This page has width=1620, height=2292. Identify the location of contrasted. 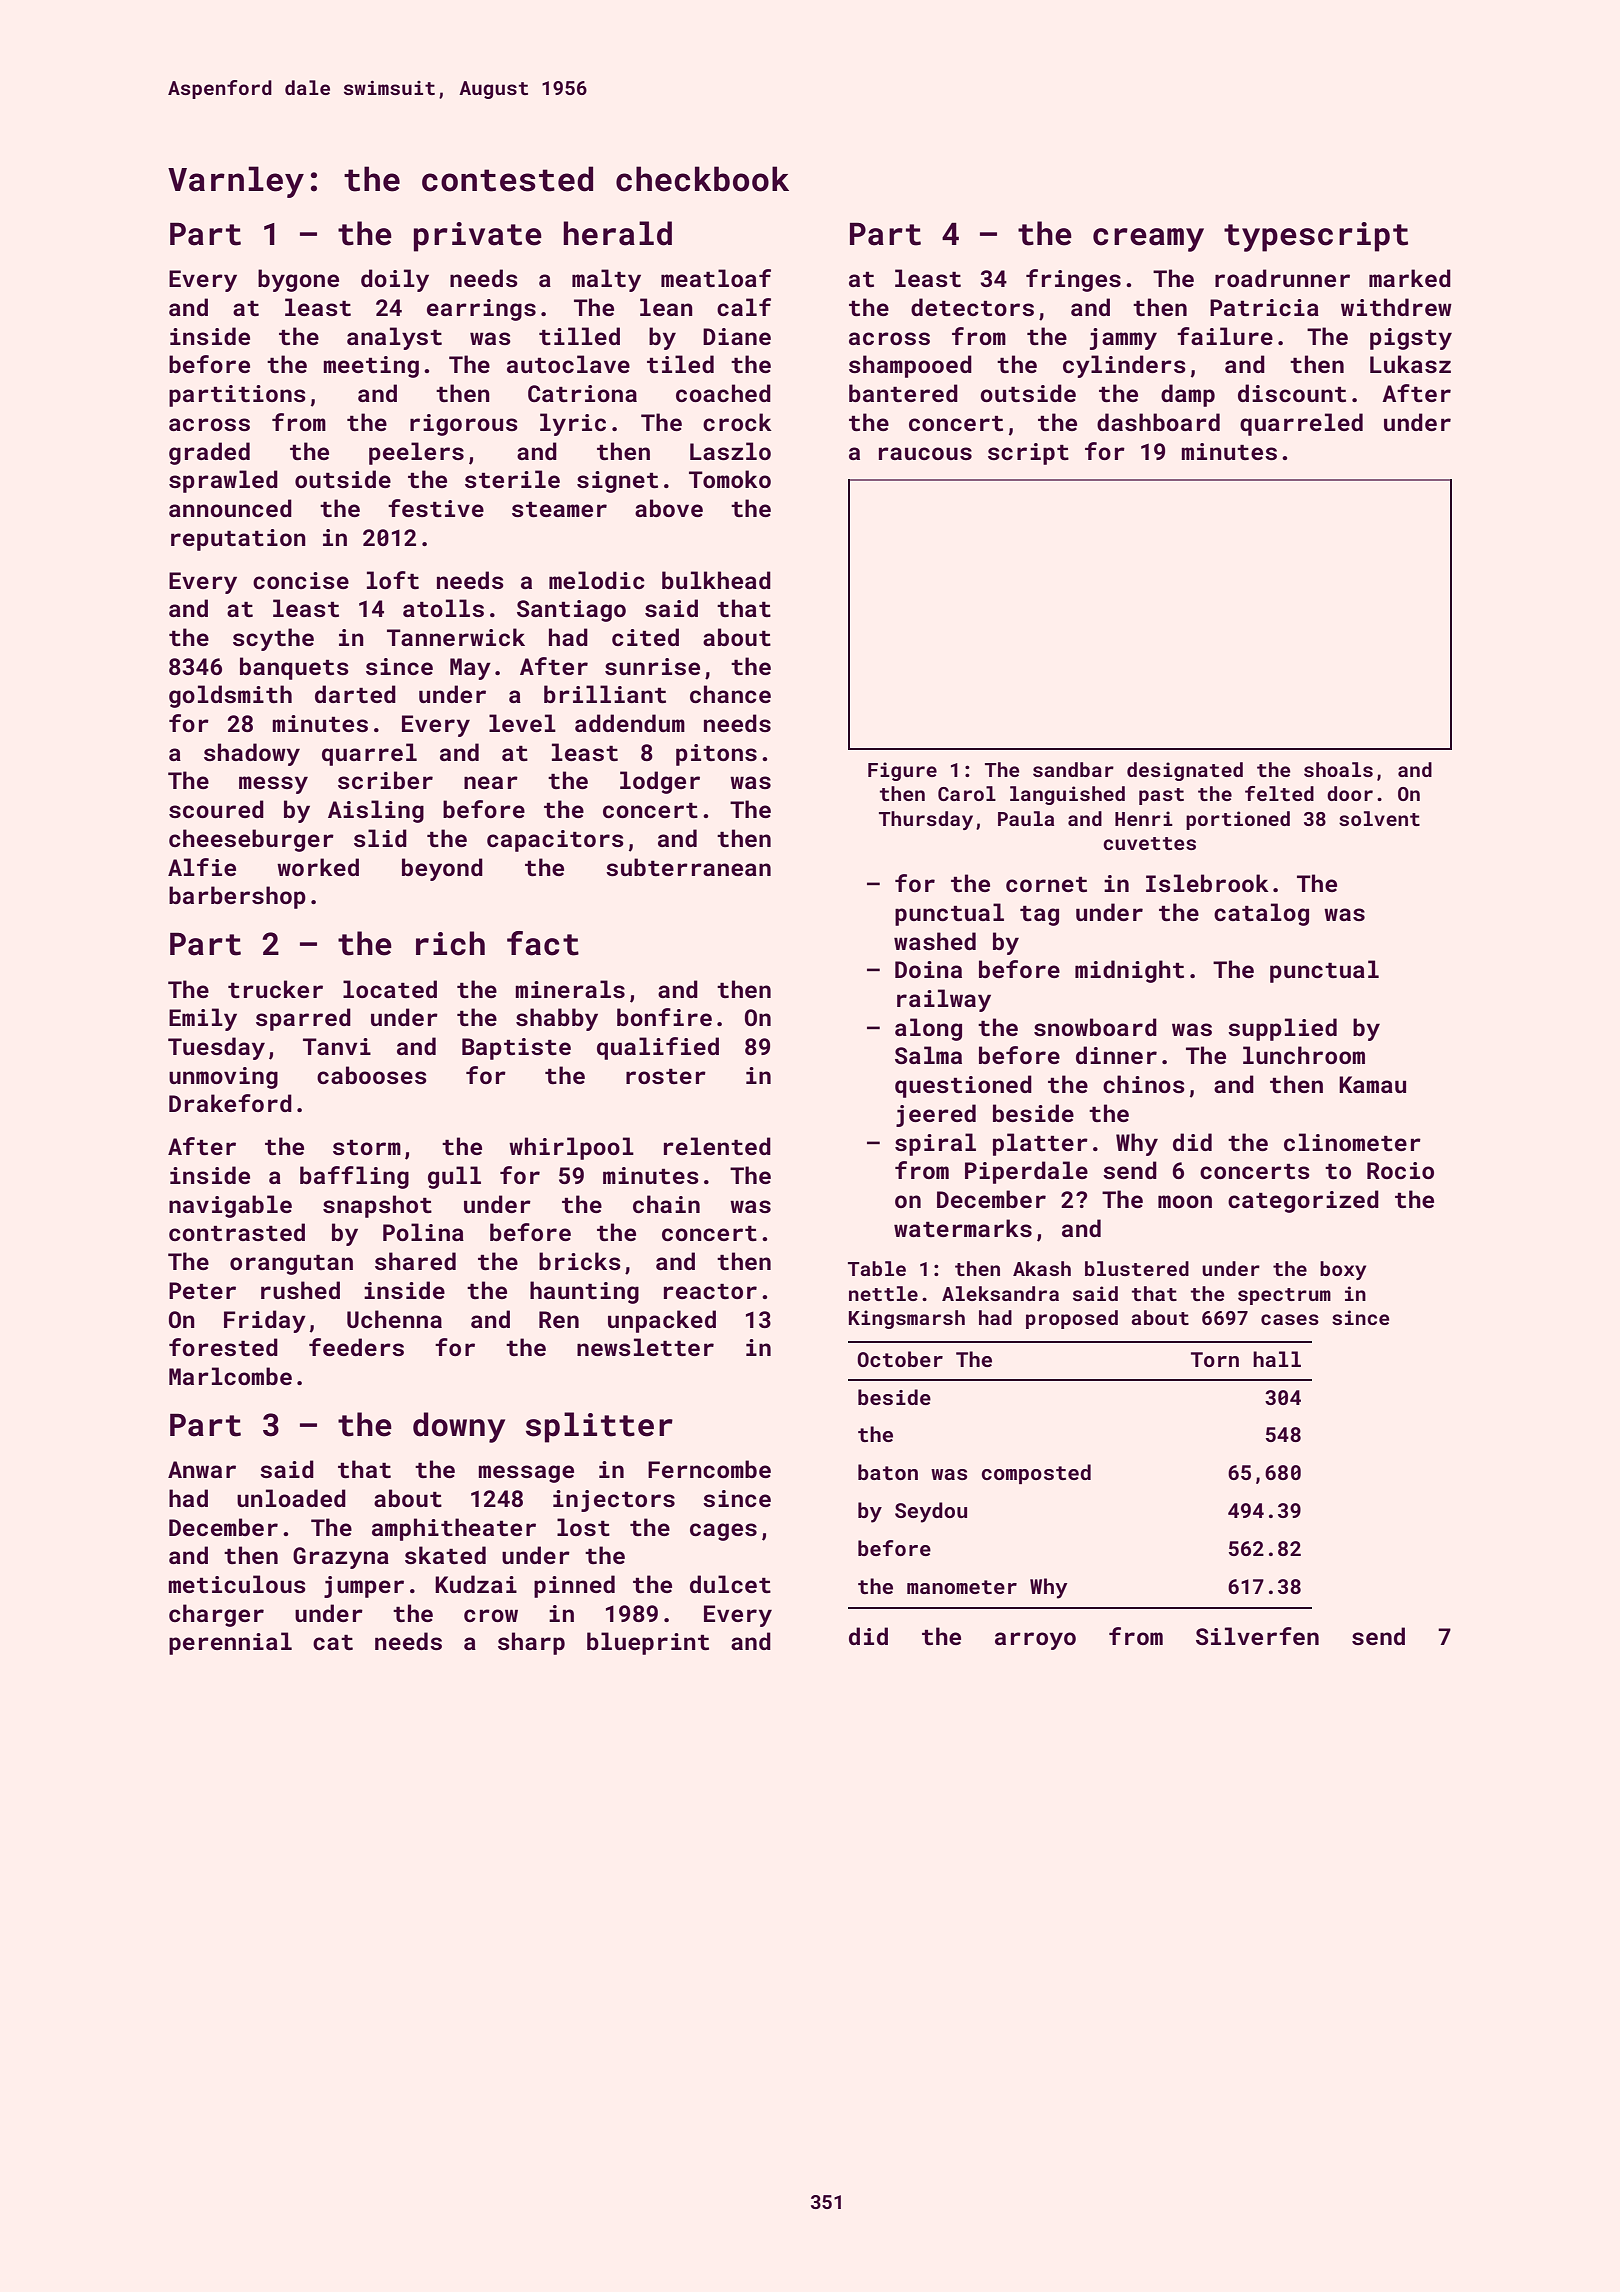
(237, 1232).
